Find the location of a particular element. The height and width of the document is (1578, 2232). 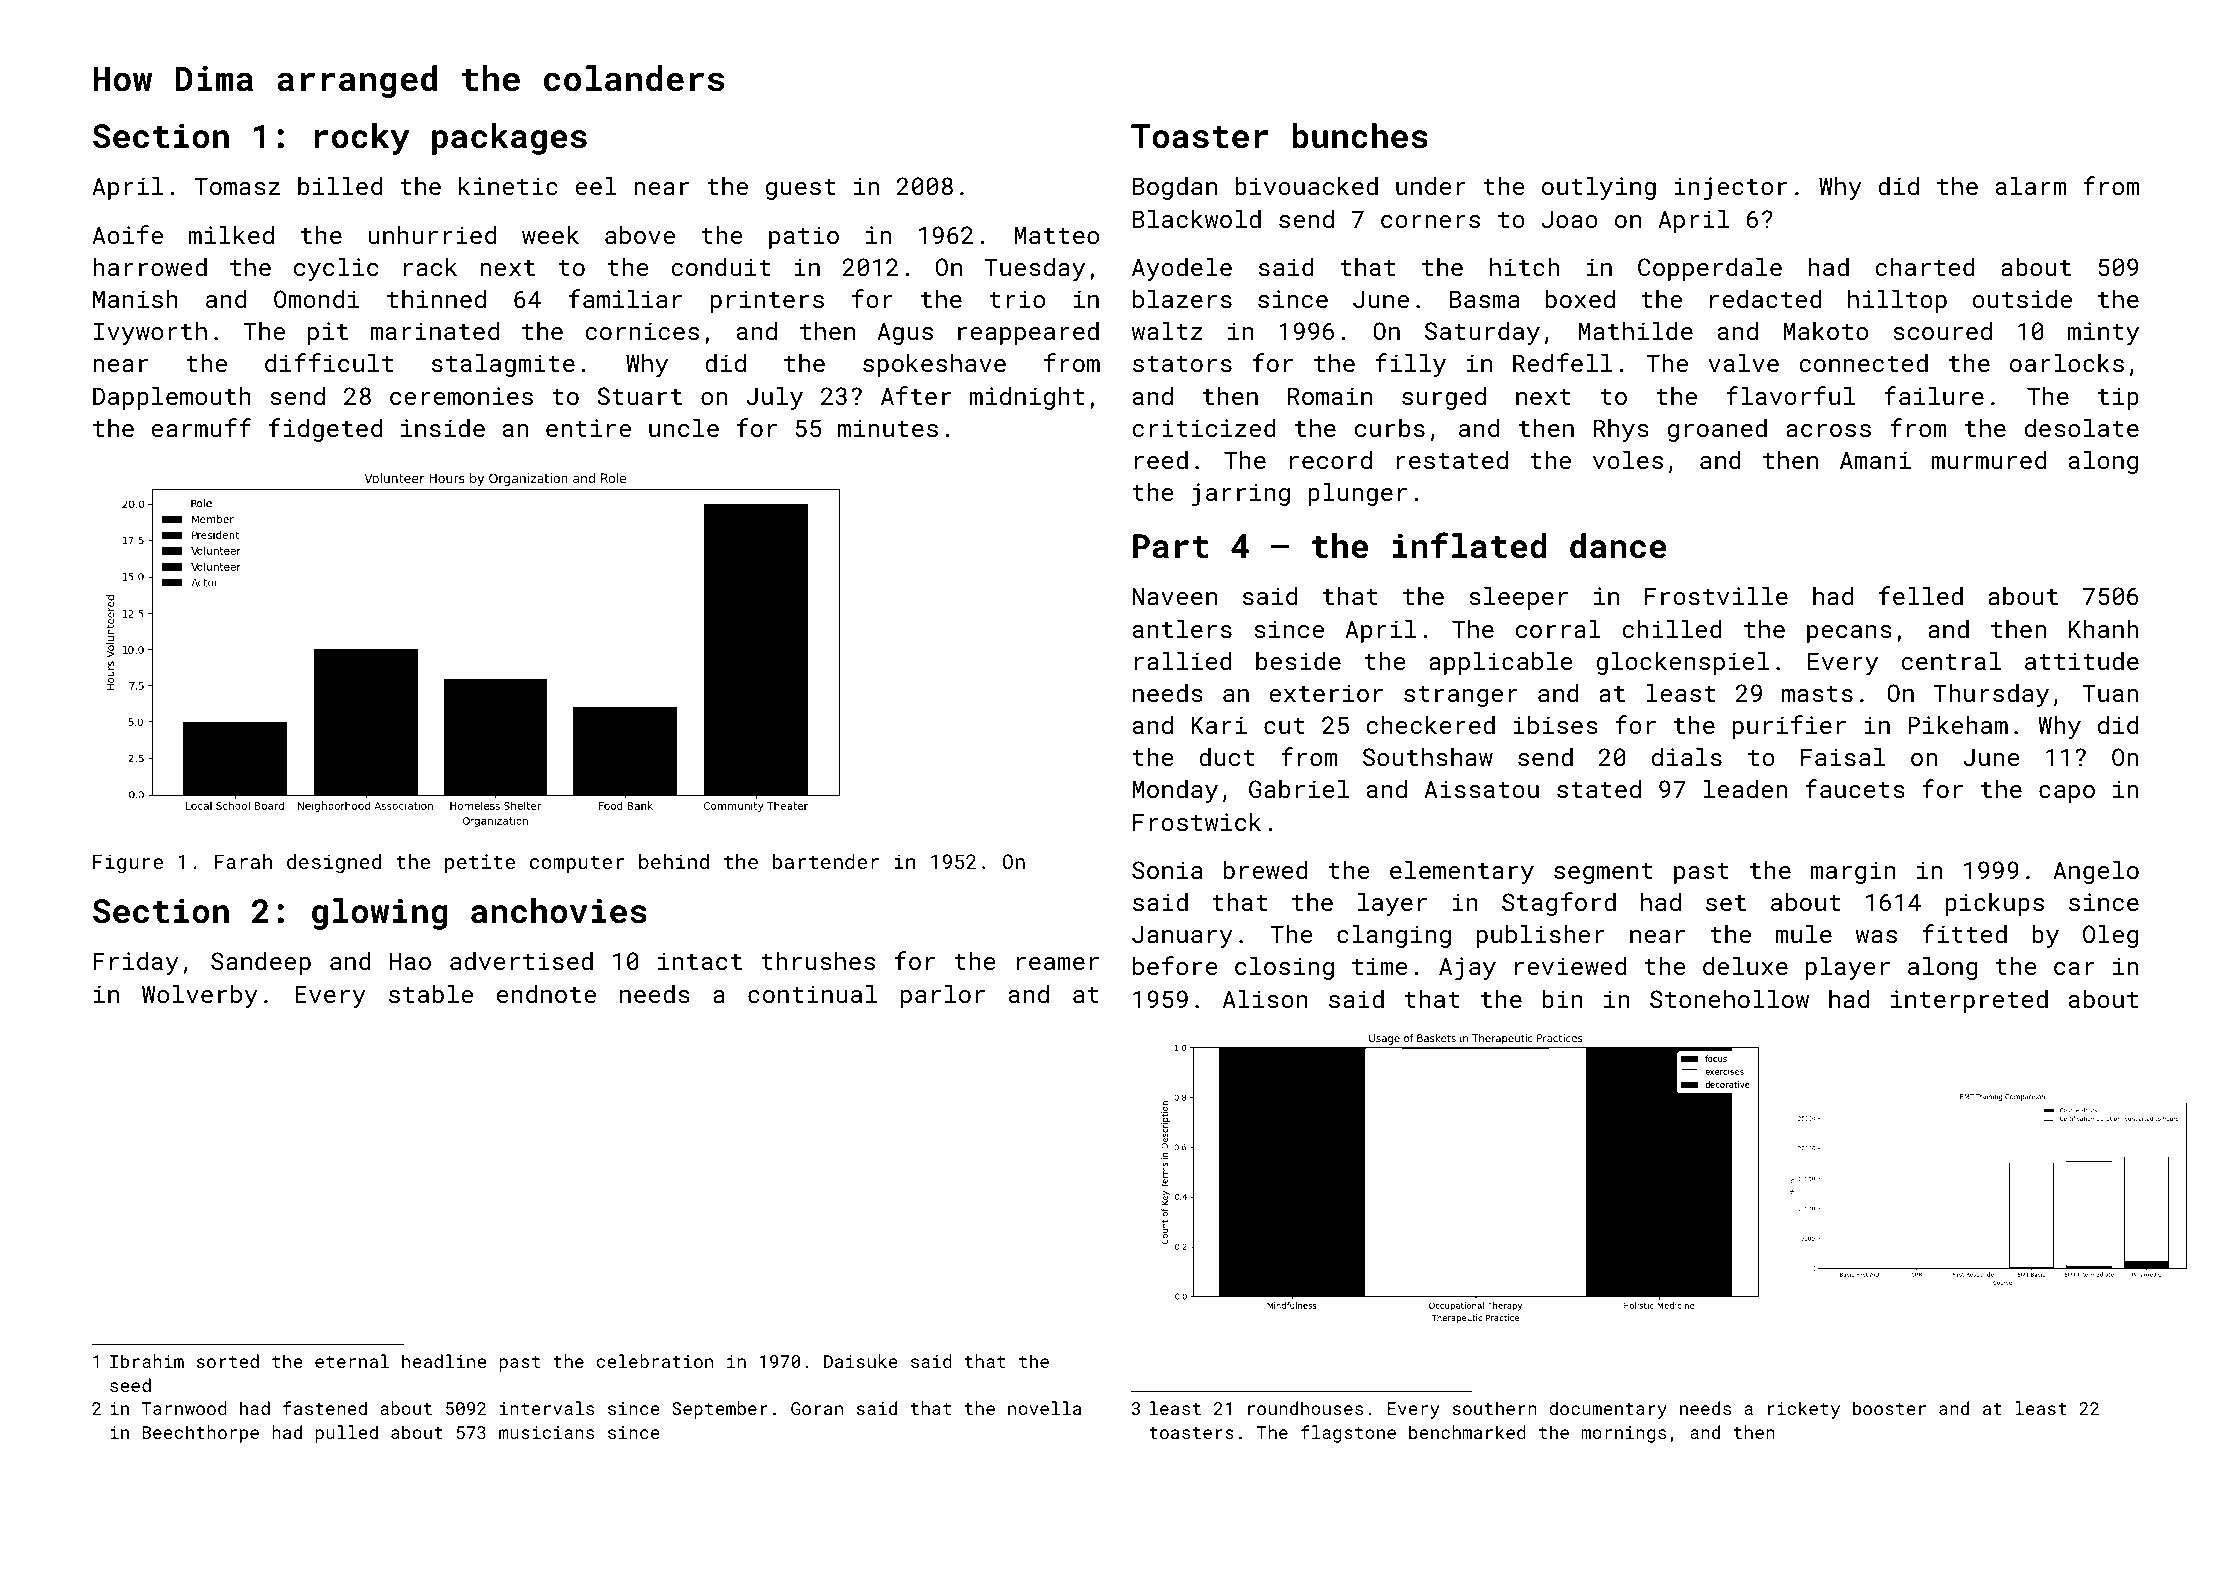

Farah is located at coordinates (243, 861).
